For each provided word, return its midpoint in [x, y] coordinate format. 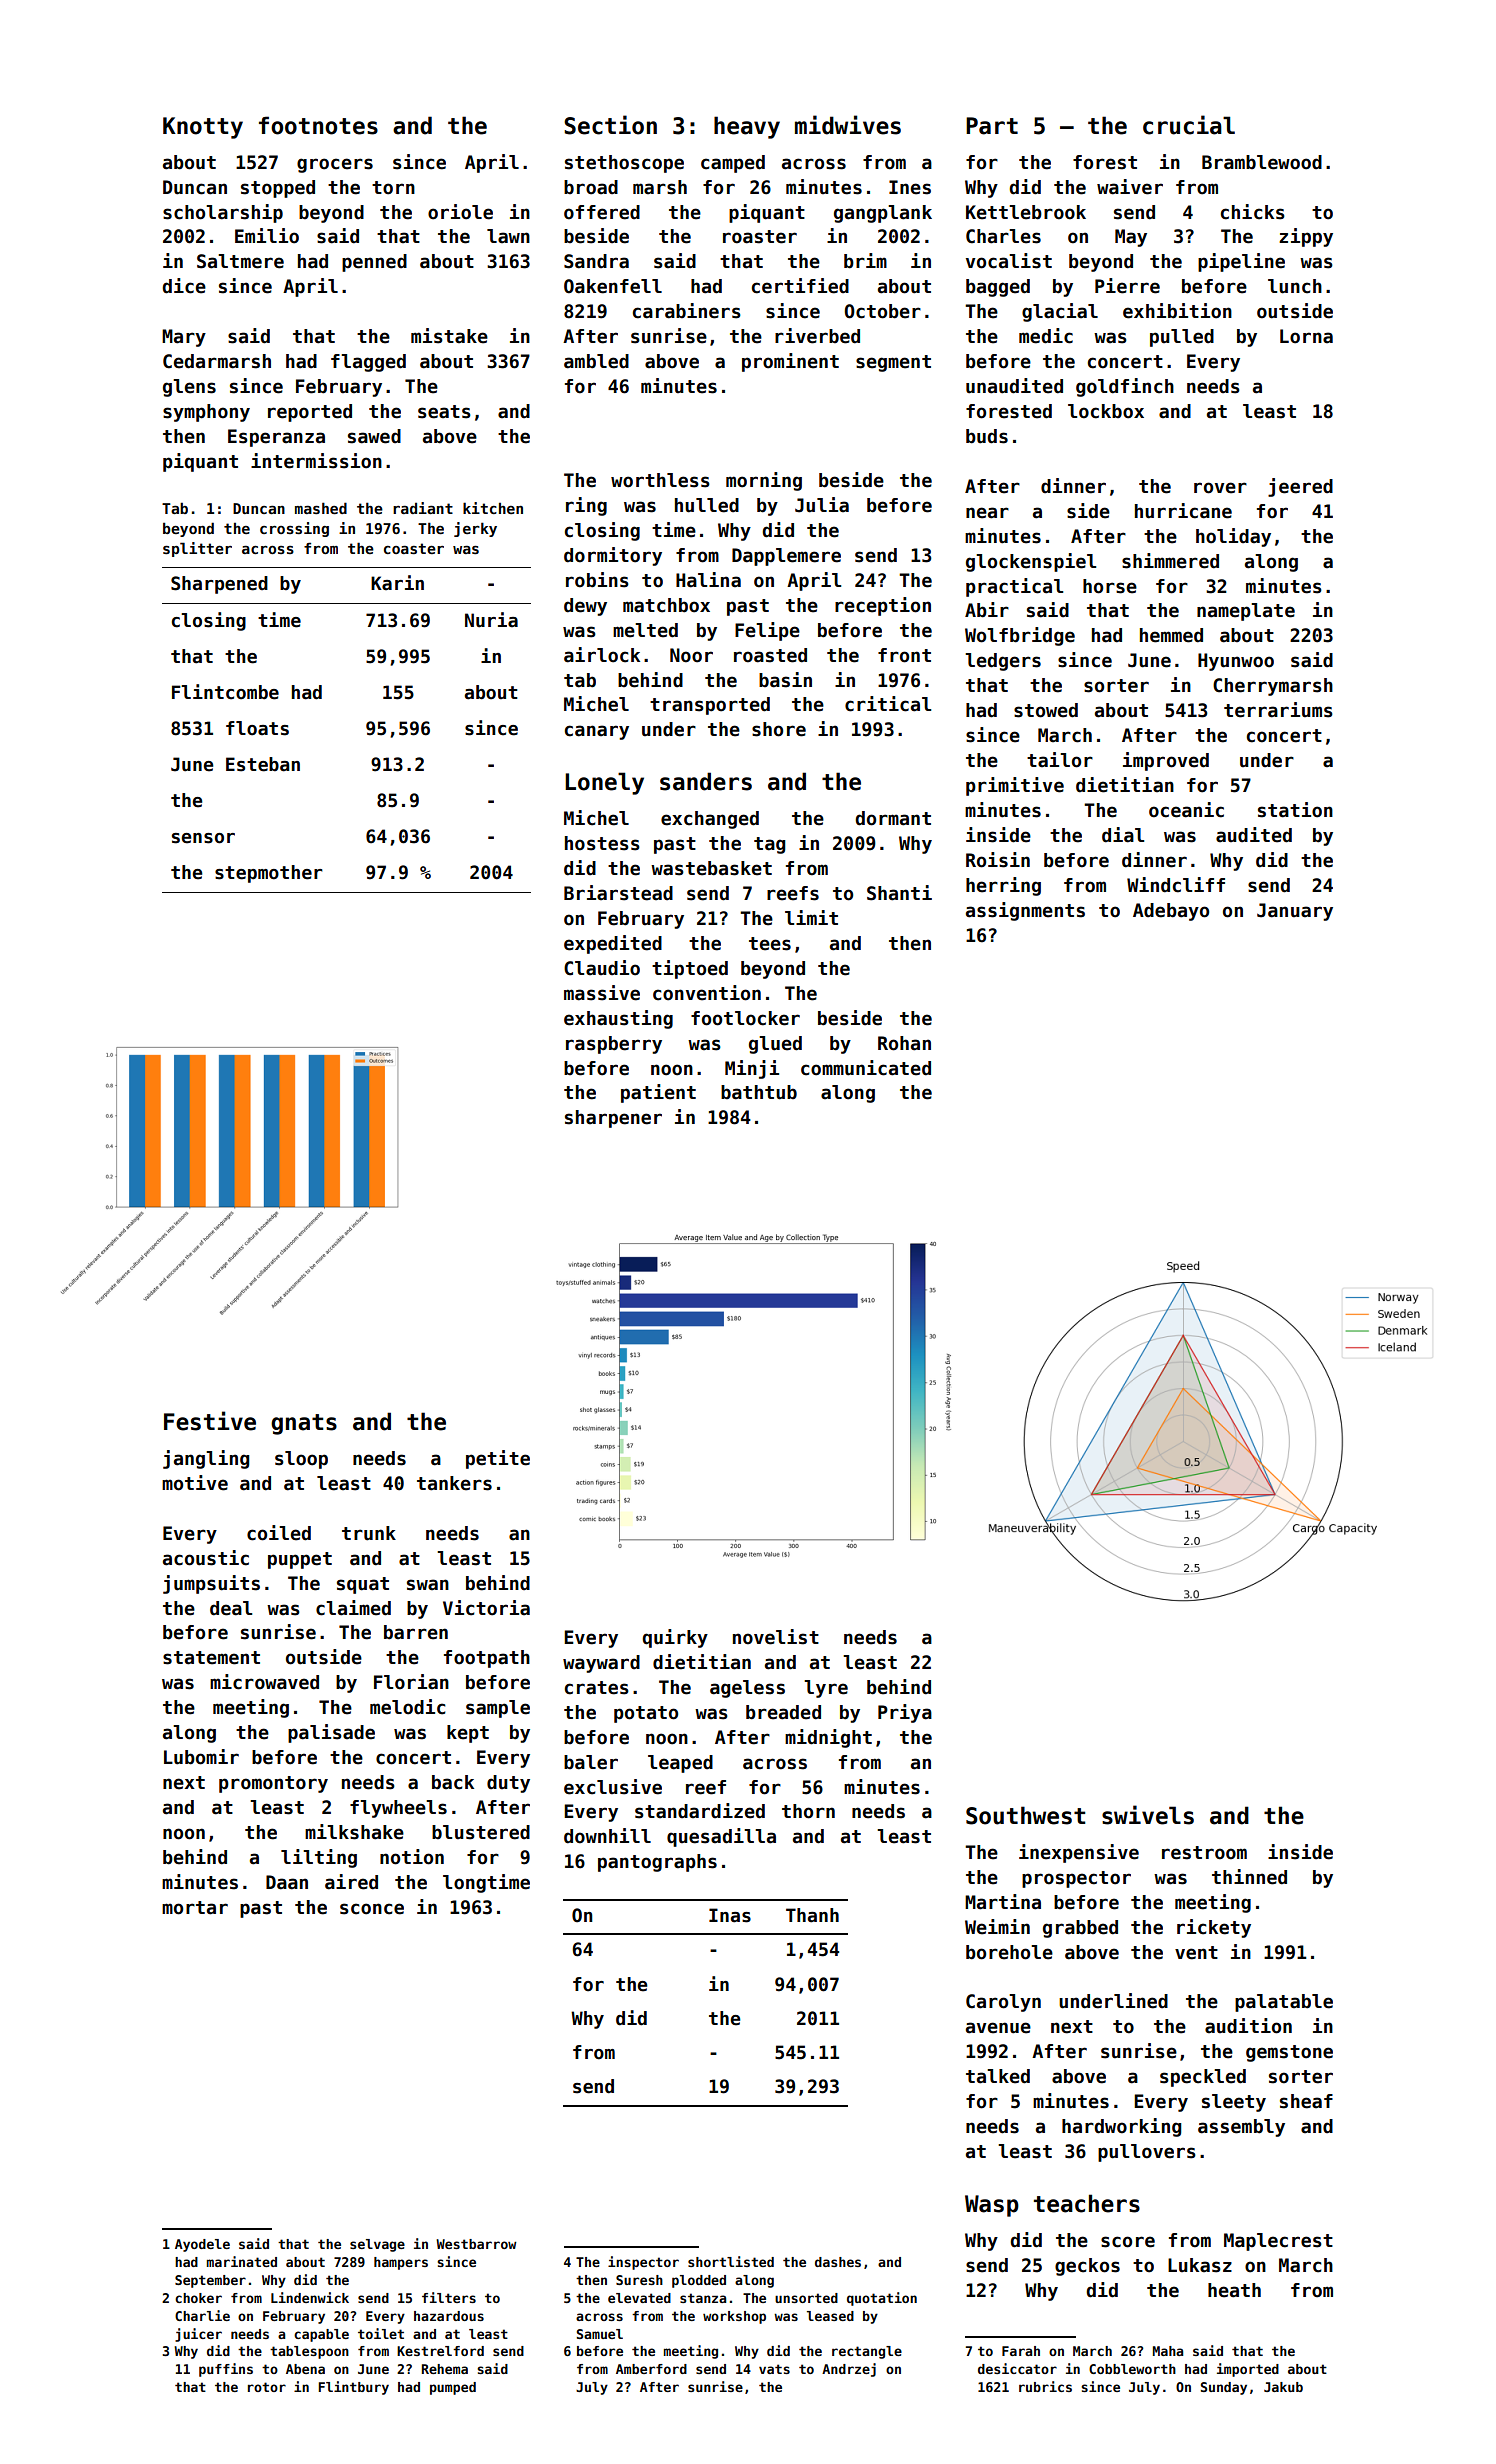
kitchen [493, 508]
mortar [195, 1908]
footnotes [318, 125]
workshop [734, 2317]
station [1295, 810]
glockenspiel [1031, 562]
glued [775, 1045]
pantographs [657, 1863]
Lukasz [1200, 2265]
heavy [747, 127]
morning [764, 481]
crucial [1189, 125]
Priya [905, 1713]
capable [321, 2335]
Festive [210, 1421]
